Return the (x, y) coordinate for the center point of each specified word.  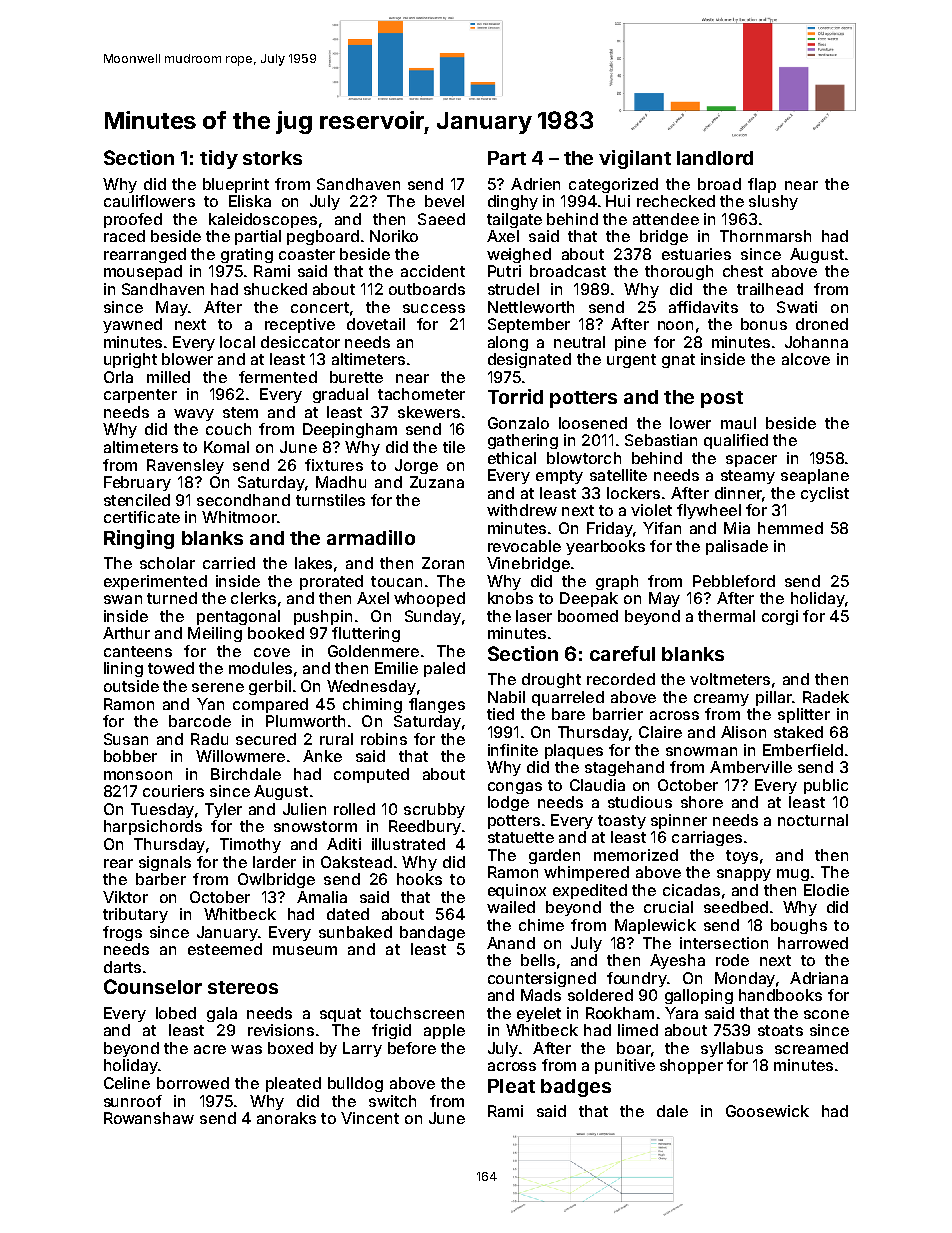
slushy (773, 202)
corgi (780, 617)
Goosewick (767, 1111)
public (826, 786)
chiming (372, 705)
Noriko (394, 236)
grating (247, 255)
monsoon (138, 775)
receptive (300, 325)
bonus (764, 324)
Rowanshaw (149, 1118)
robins (384, 739)
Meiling (215, 634)
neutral (579, 342)
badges (576, 1088)
